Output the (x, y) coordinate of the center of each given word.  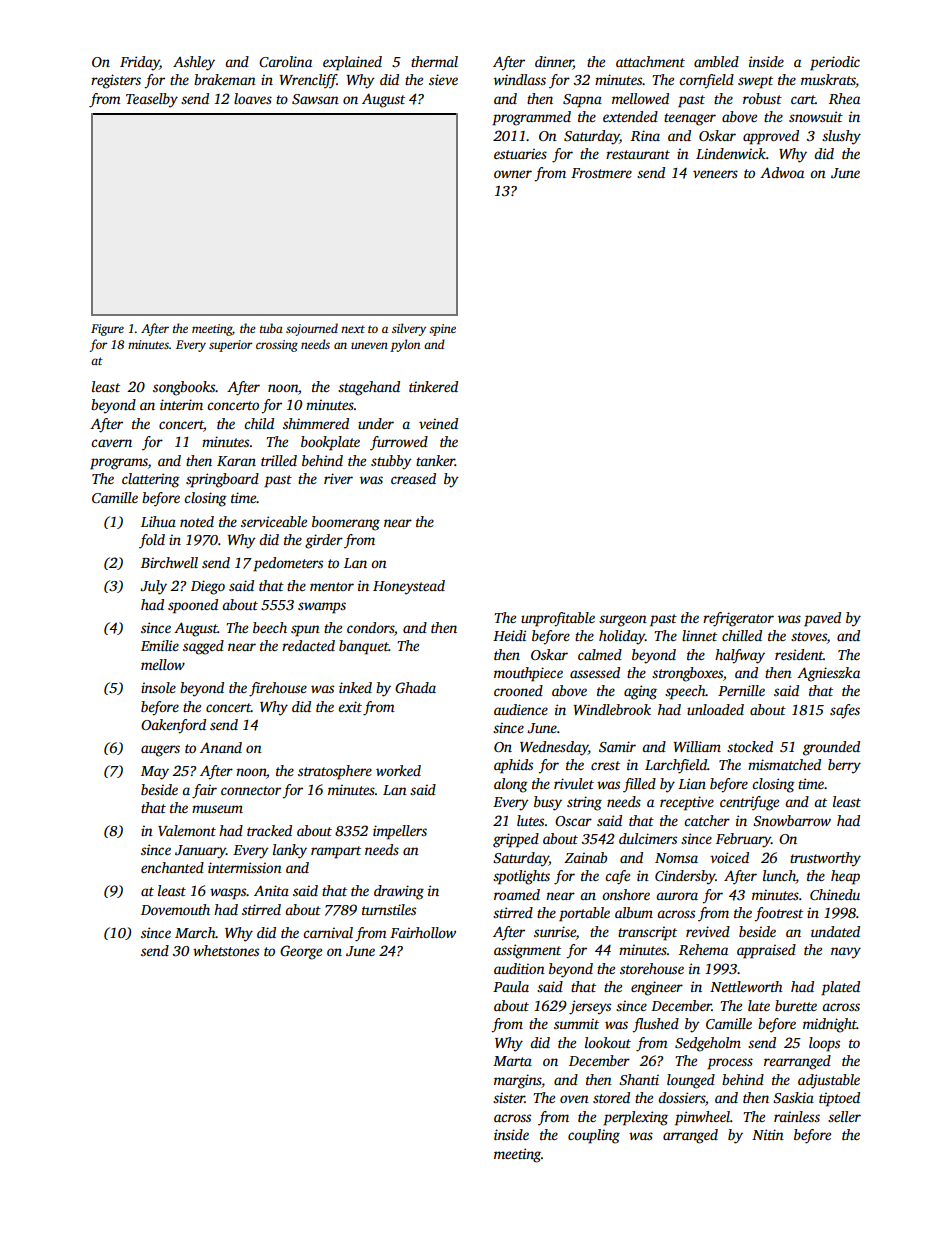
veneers (715, 174)
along (511, 785)
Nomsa (676, 858)
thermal (434, 61)
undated (835, 931)
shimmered (316, 423)
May (155, 773)
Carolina (285, 61)
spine (442, 330)
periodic (835, 63)
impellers (400, 832)
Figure (107, 330)
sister (509, 1097)
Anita (271, 890)
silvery (409, 329)
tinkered (433, 386)
